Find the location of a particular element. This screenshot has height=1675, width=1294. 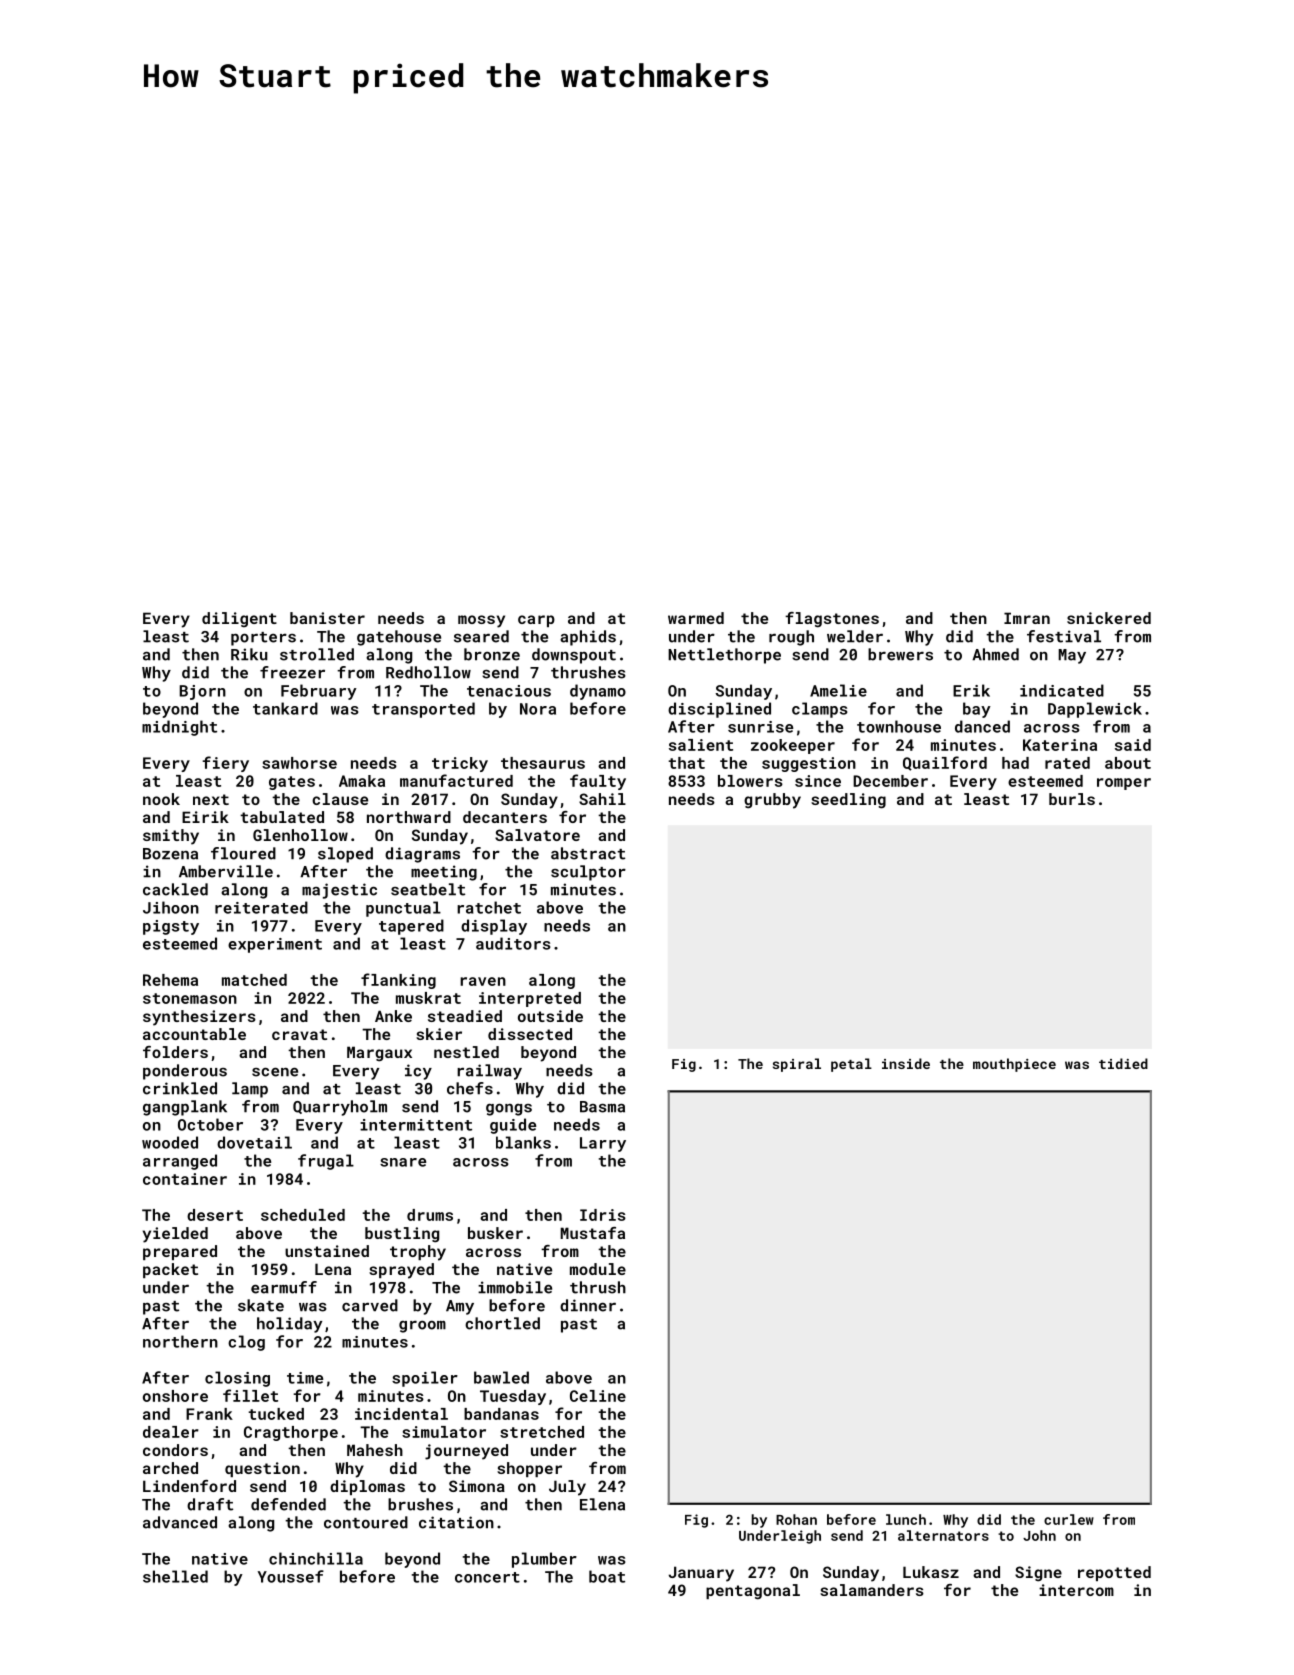

mossy is located at coordinates (481, 621).
